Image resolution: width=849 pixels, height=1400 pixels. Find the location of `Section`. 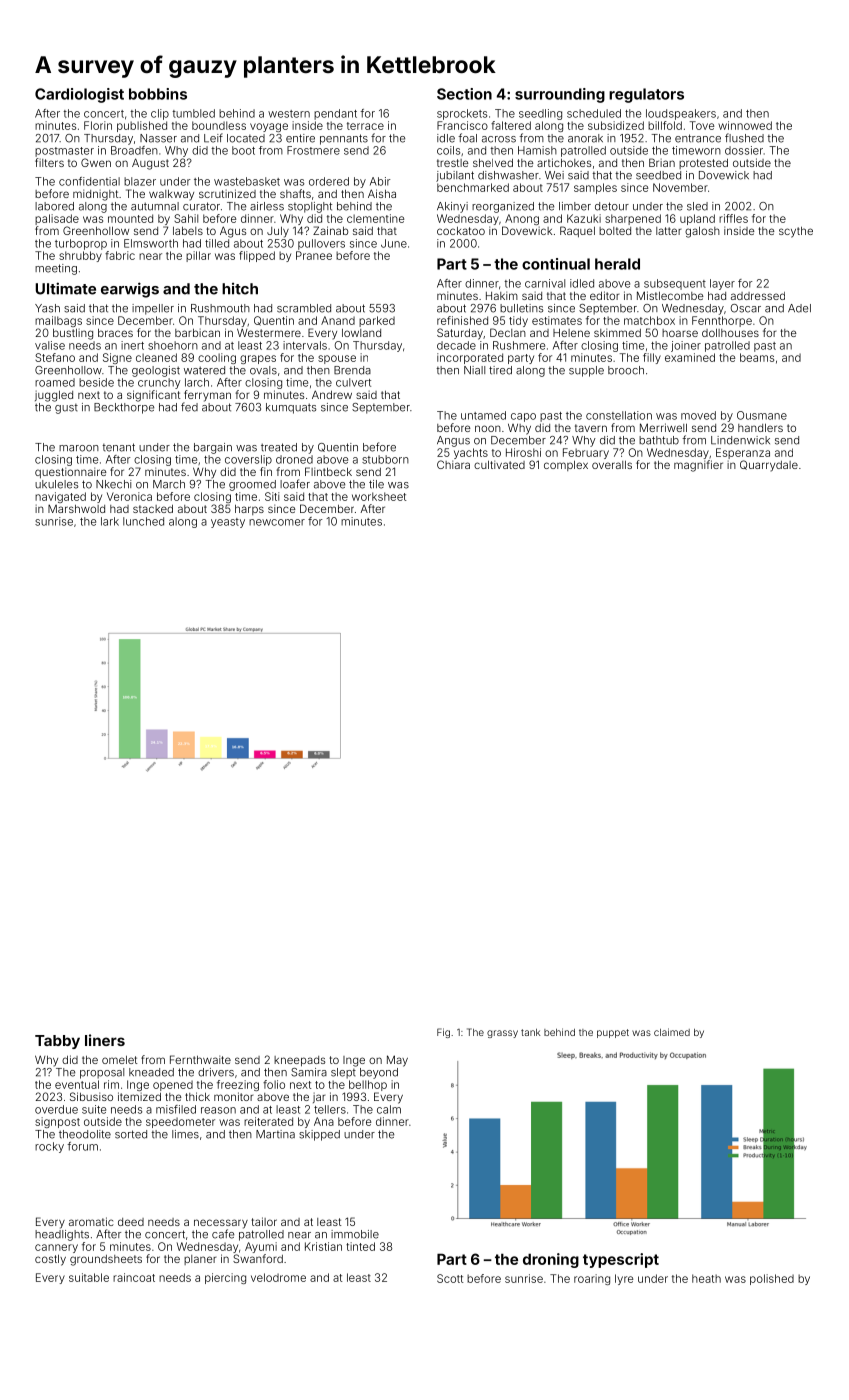

Section is located at coordinates (464, 94).
